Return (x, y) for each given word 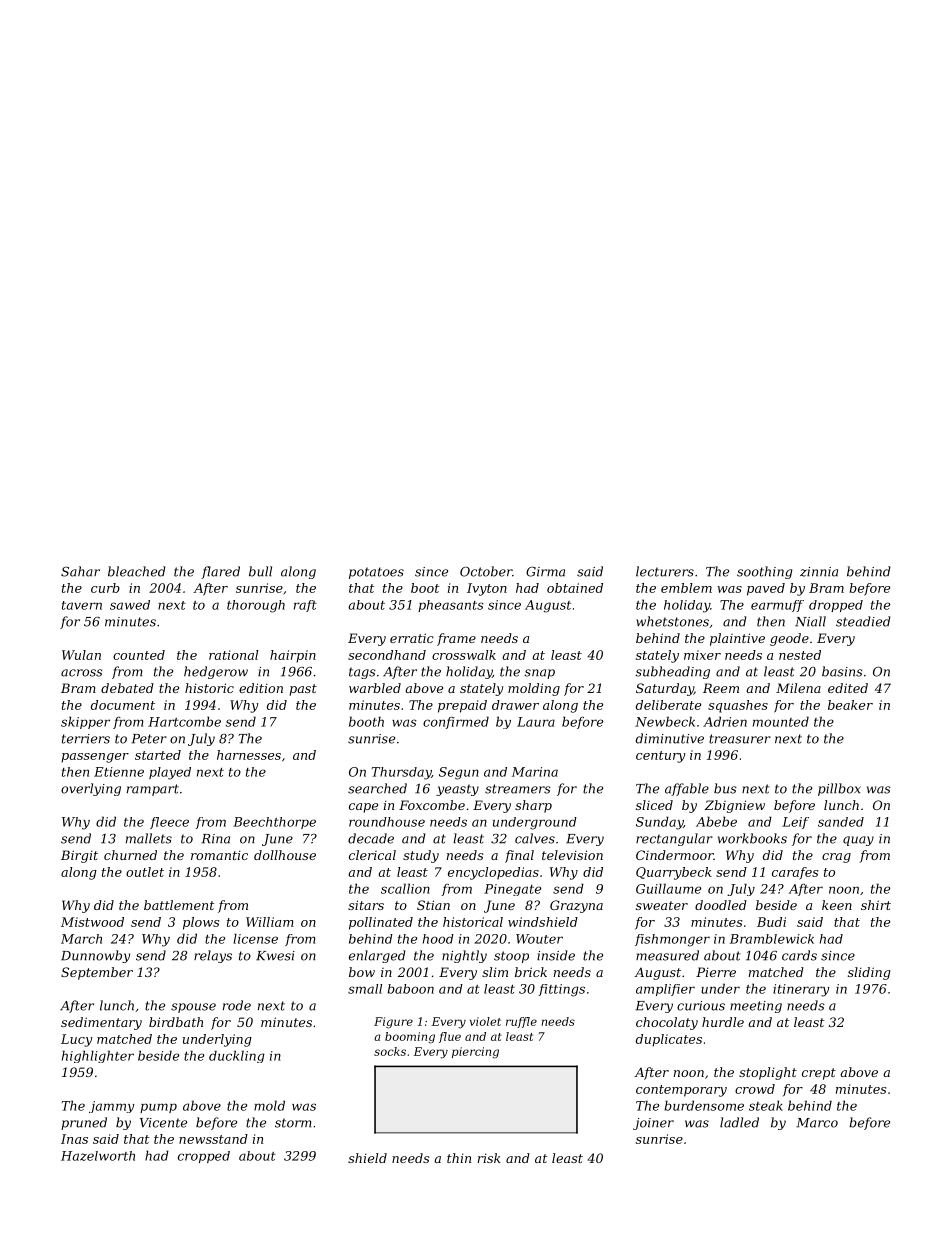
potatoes (376, 573)
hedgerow (216, 672)
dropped (836, 606)
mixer (702, 655)
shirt (876, 905)
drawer (515, 705)
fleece (169, 823)
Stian (433, 905)
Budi (771, 922)
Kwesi (275, 956)
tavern (82, 605)
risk (489, 1158)
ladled (739, 1122)
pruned (84, 1123)
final (519, 856)
